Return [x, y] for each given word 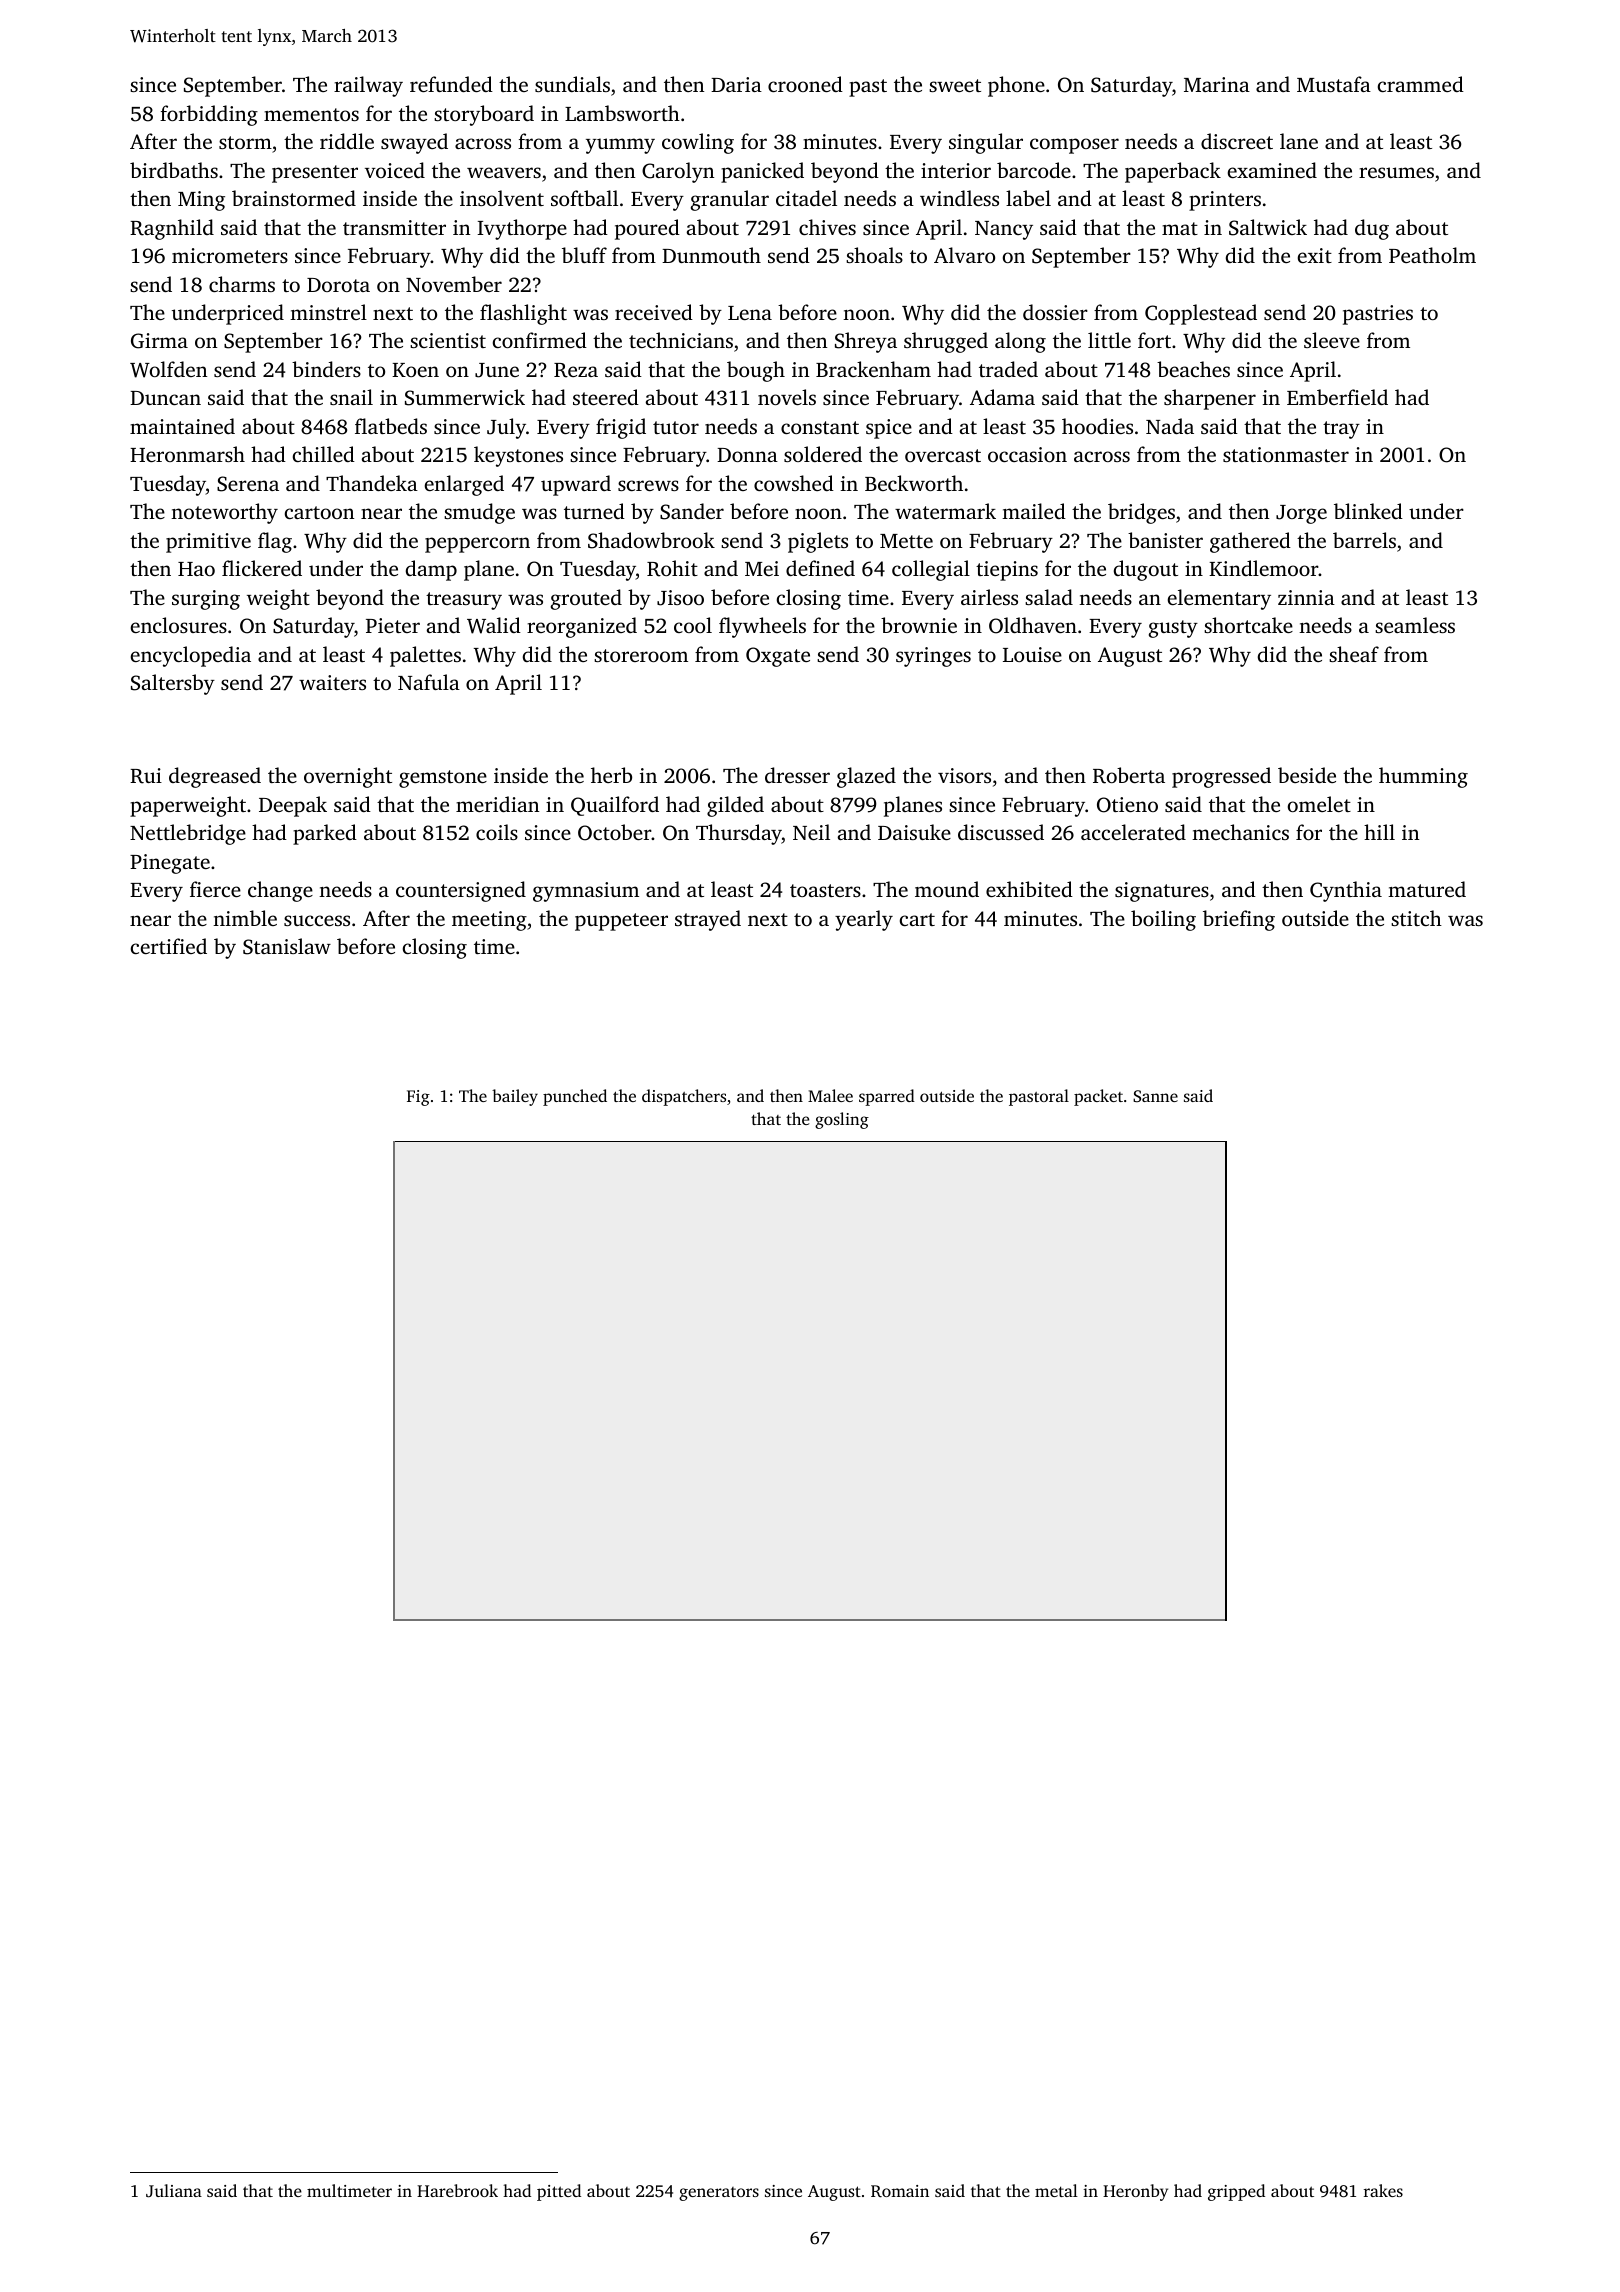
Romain [900, 2191]
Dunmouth [711, 255]
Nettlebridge [188, 834]
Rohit [672, 568]
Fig [418, 1098]
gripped [1236, 2192]
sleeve [1332, 340]
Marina [1217, 84]
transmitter [394, 227]
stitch [1416, 918]
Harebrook [457, 2190]
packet [1098, 1097]
